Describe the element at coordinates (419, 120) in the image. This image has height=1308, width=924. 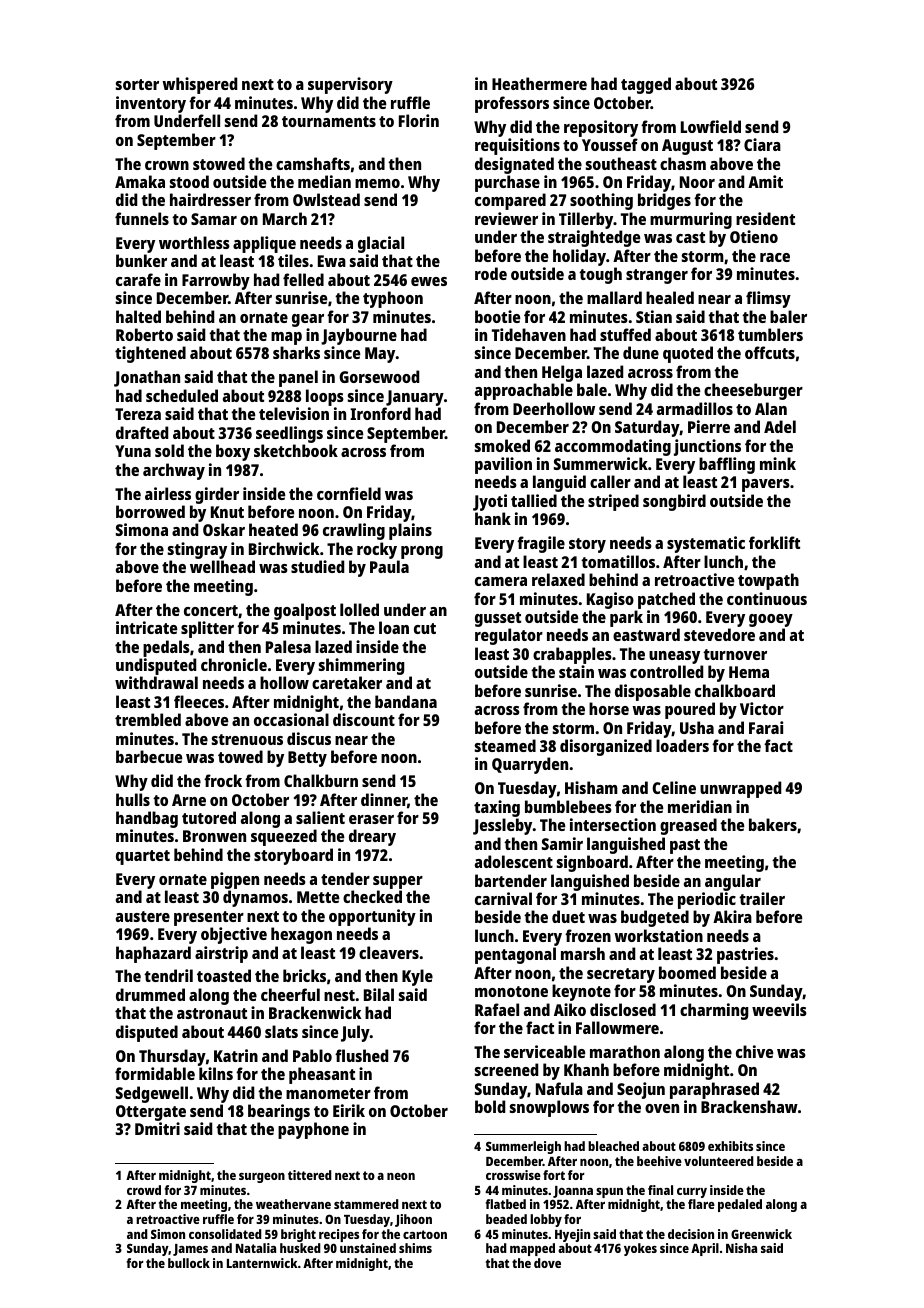
I see `Florin` at that location.
